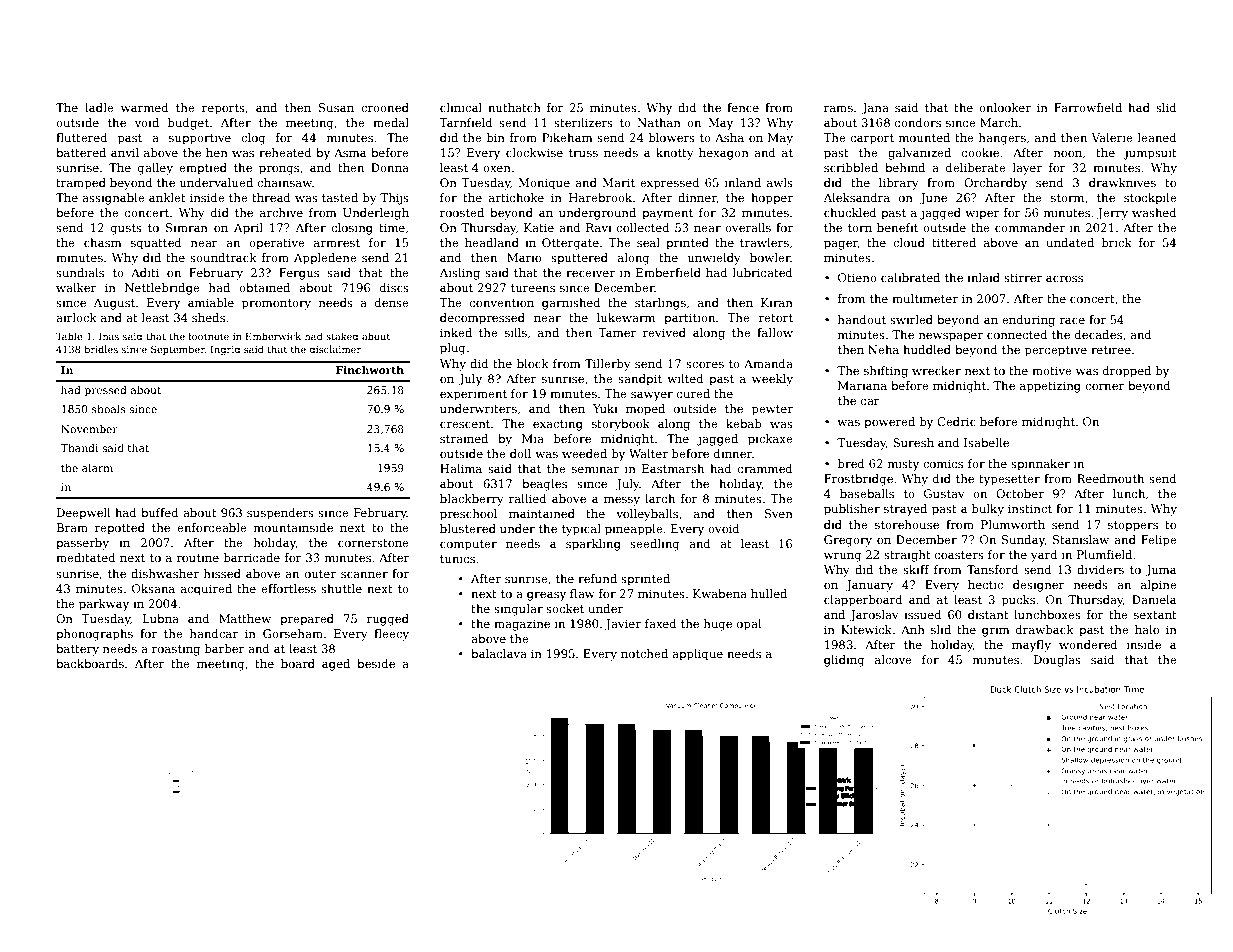  What do you see at coordinates (336, 107) in the screenshot?
I see `Susan` at bounding box center [336, 107].
